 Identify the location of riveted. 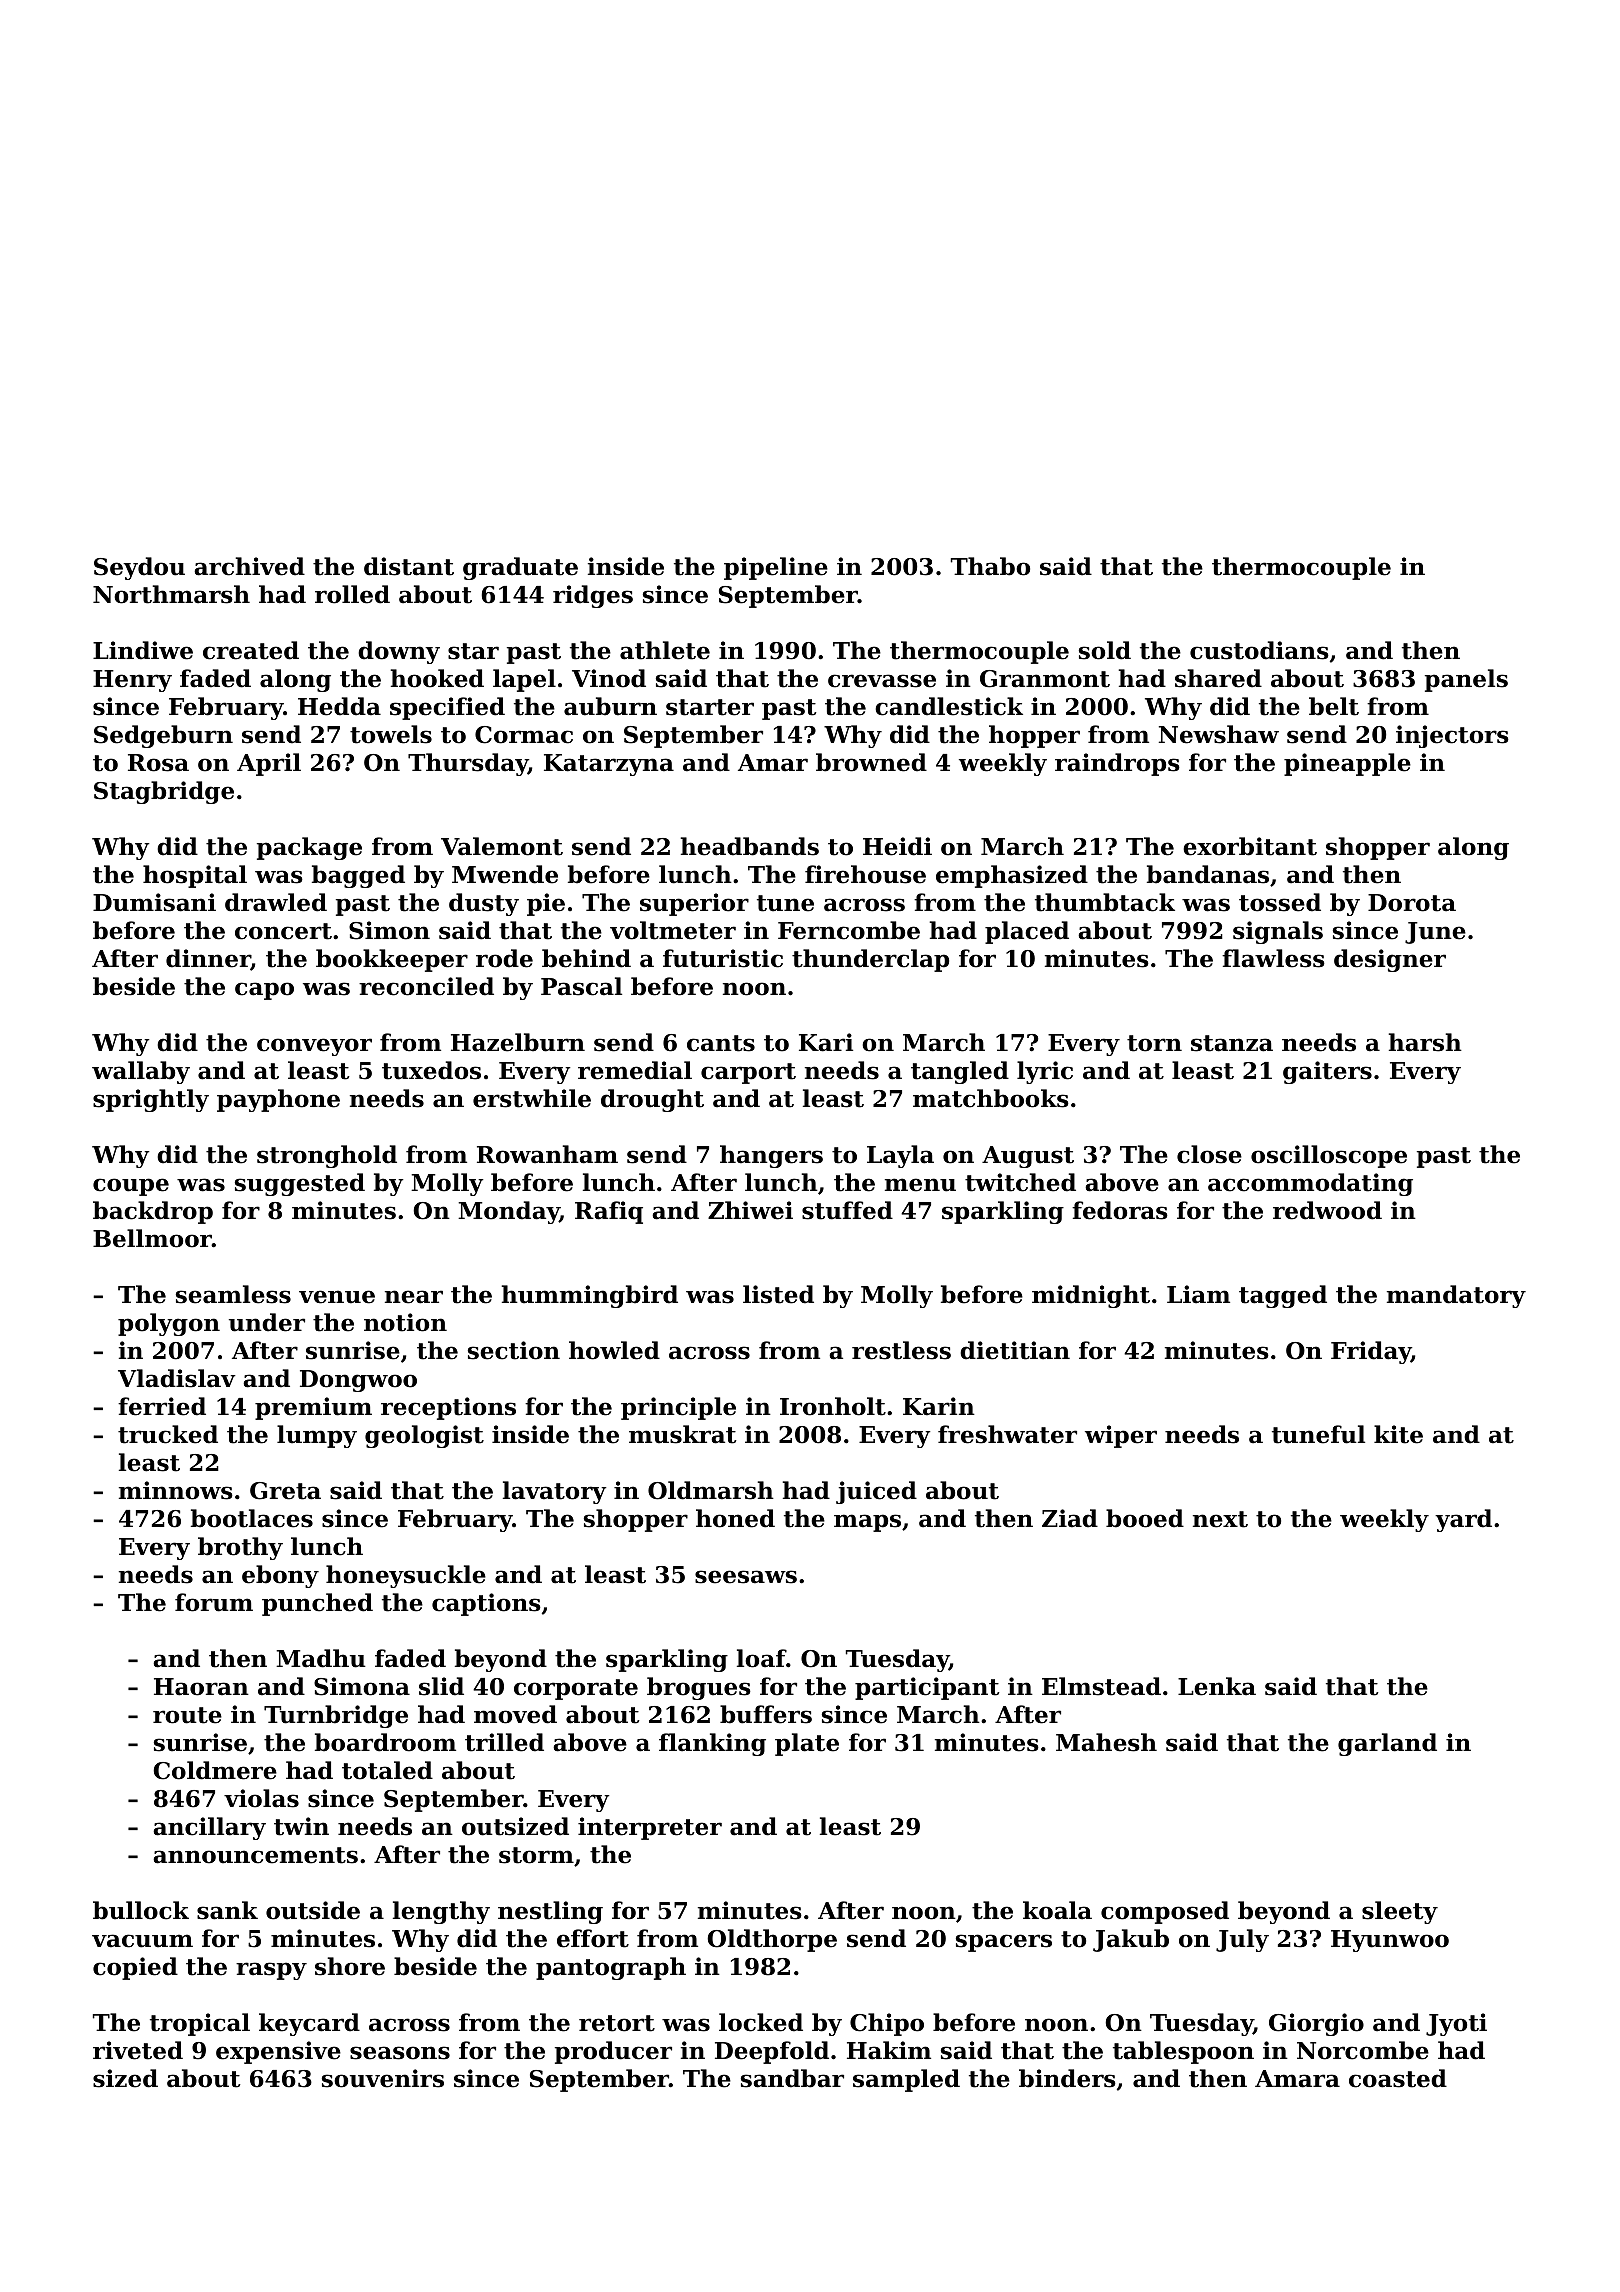
(138, 2050).
